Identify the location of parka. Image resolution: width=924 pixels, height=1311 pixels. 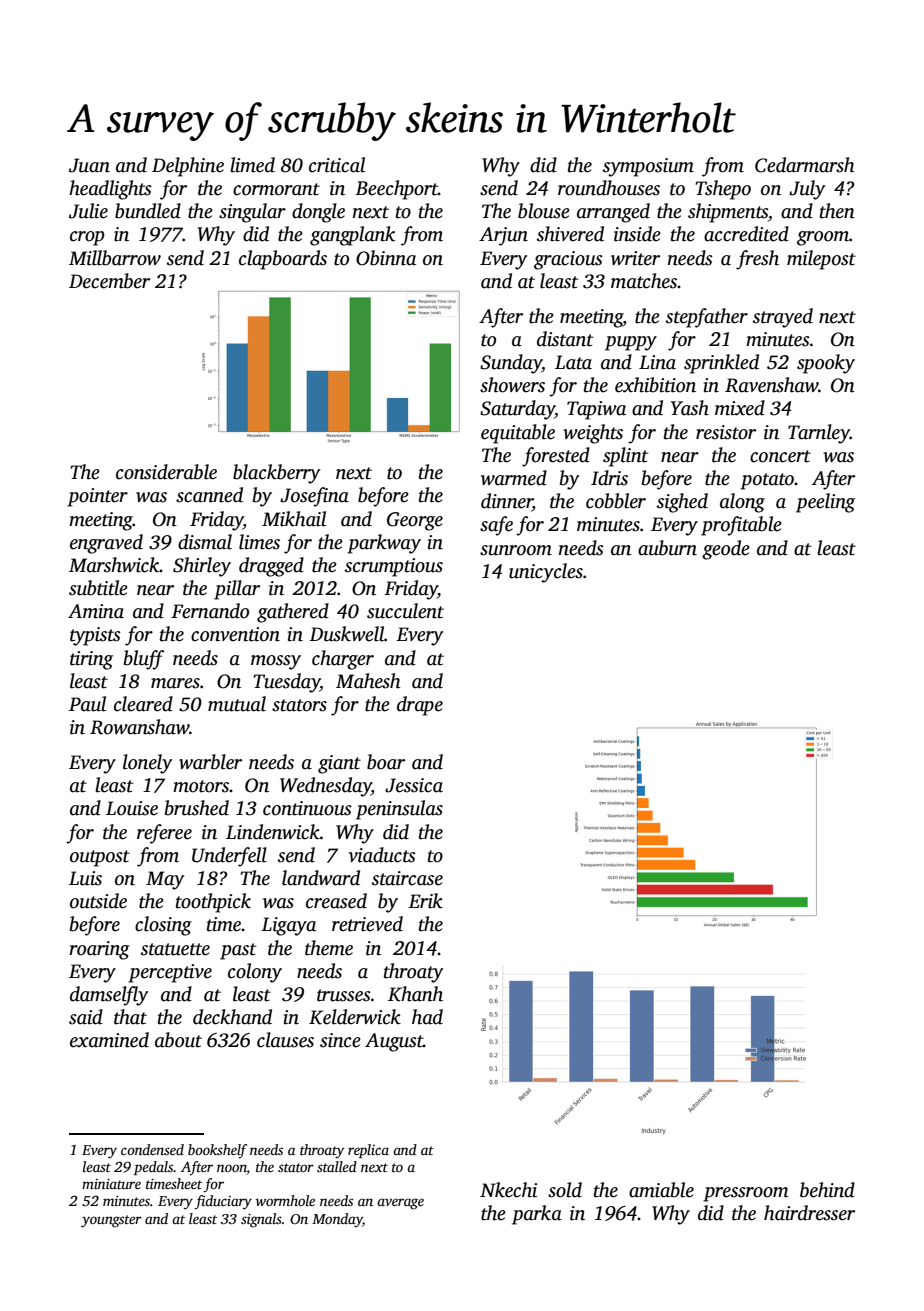
(537, 1215).
